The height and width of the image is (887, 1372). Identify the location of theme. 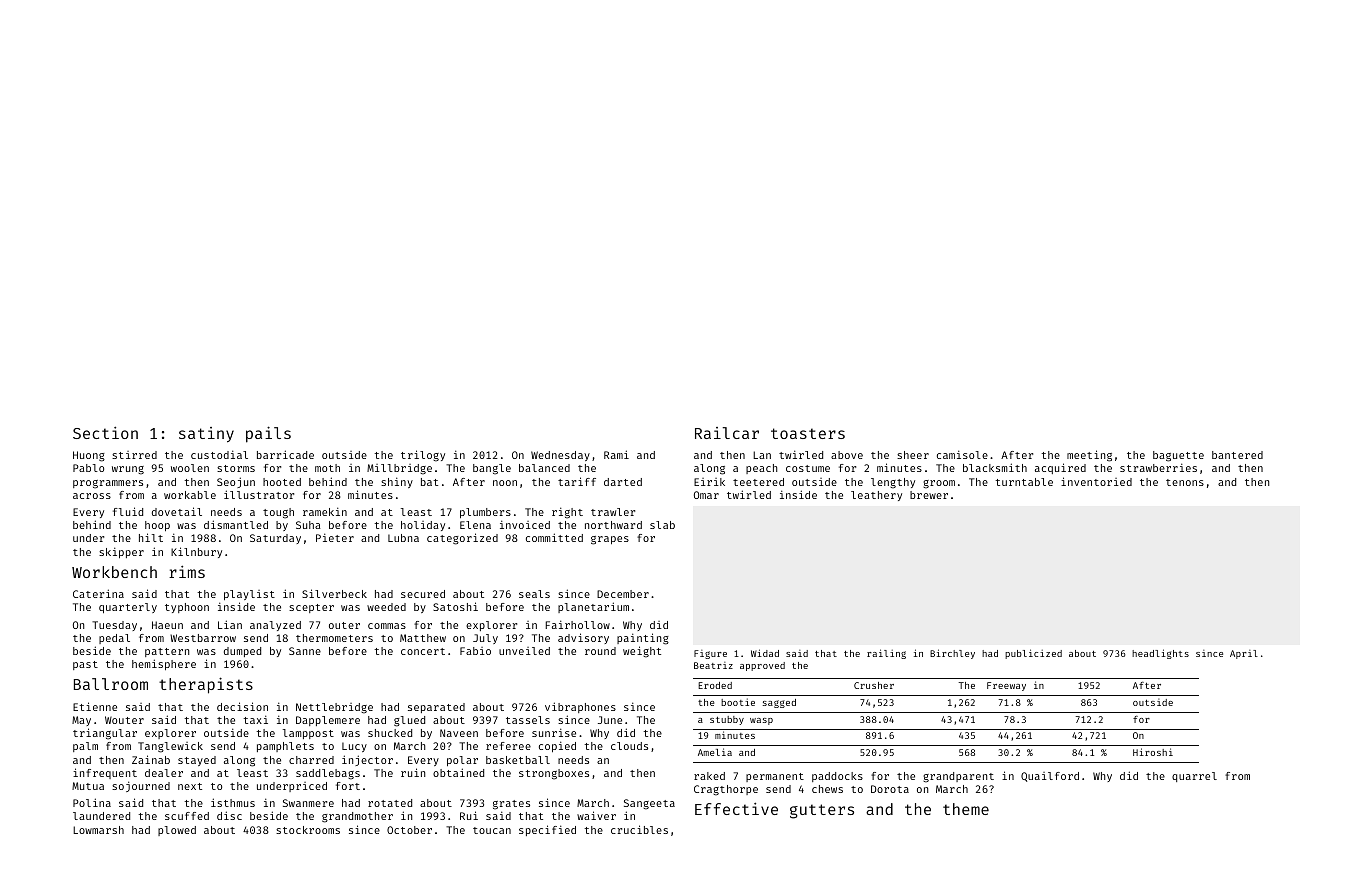
(966, 809).
